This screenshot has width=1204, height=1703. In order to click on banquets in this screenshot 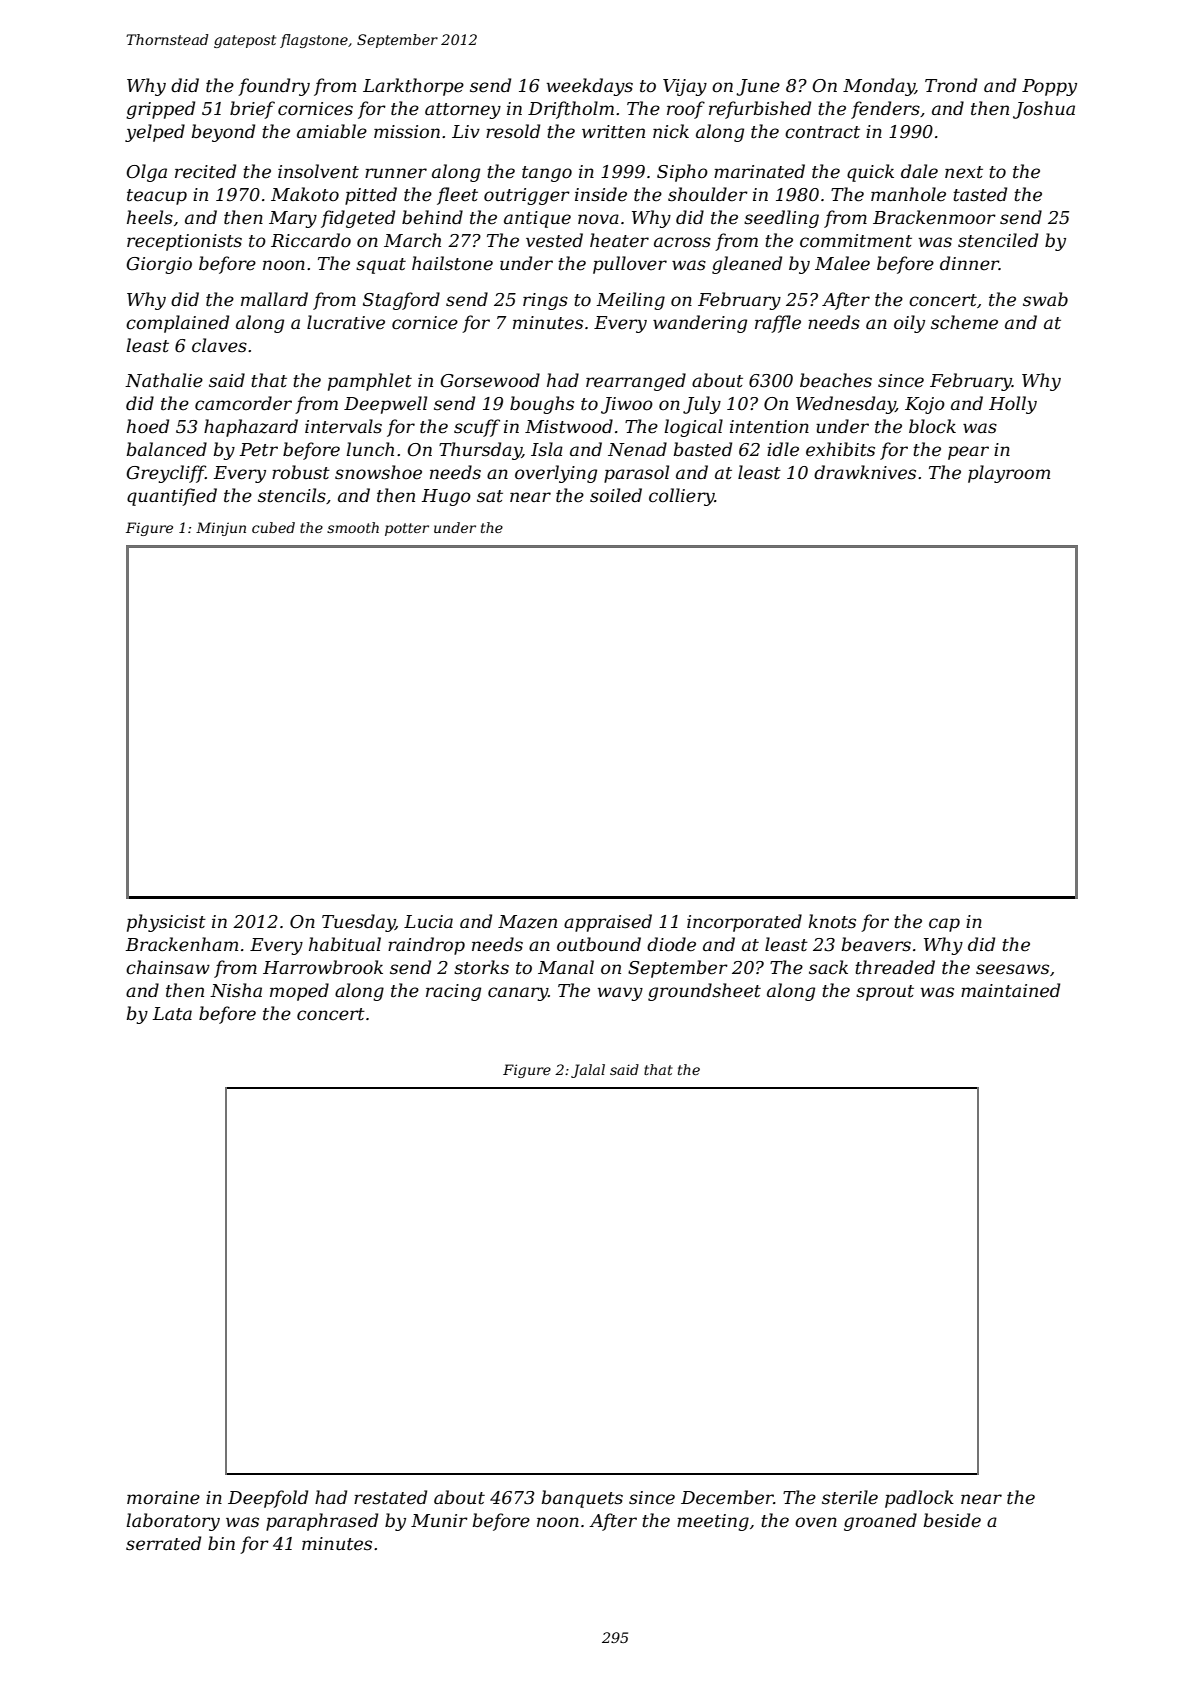, I will do `click(582, 1499)`.
